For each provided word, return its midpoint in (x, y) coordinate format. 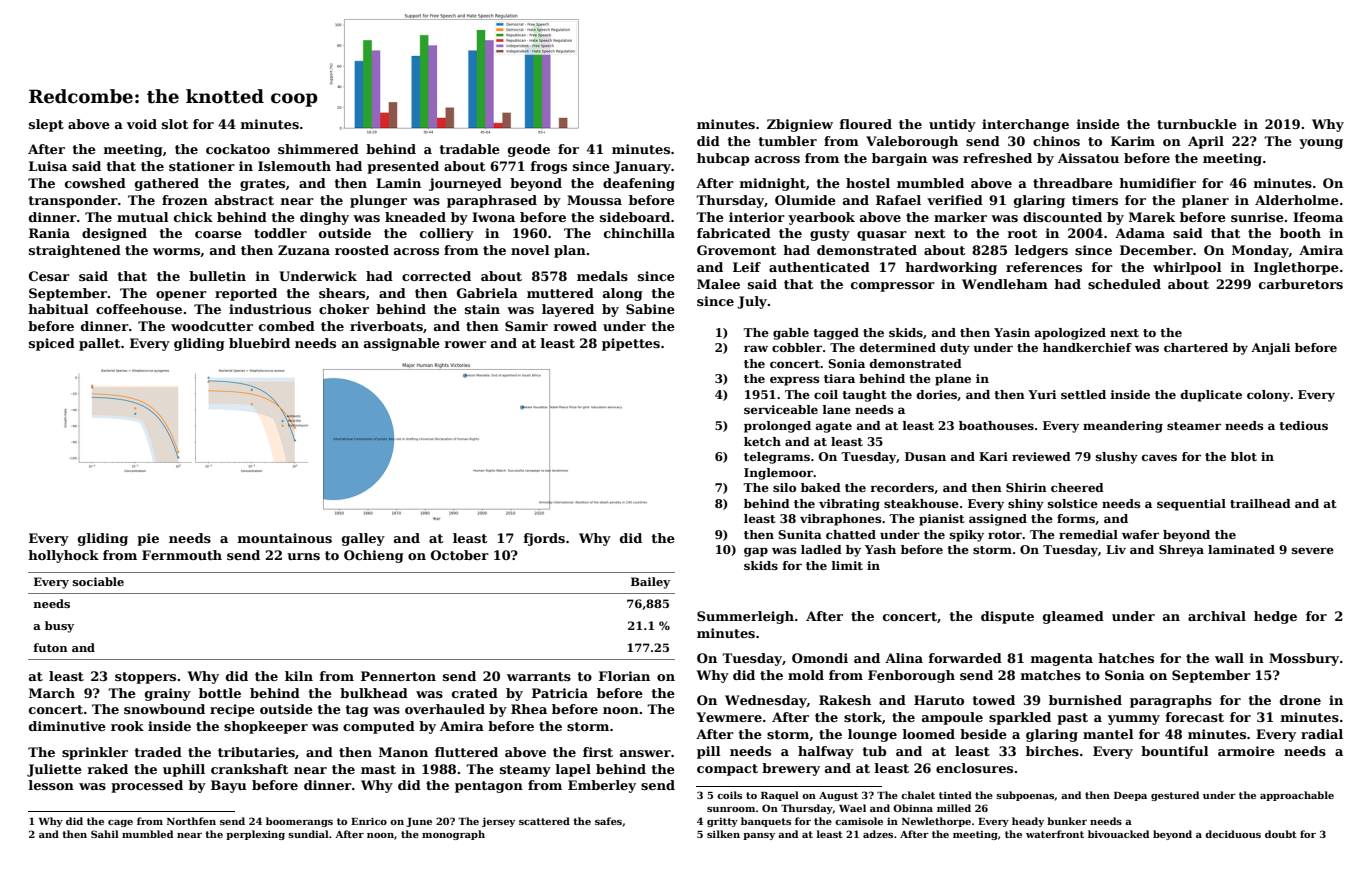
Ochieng (374, 556)
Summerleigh (745, 617)
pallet (99, 344)
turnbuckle (1197, 124)
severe (1313, 550)
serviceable (781, 409)
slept (46, 125)
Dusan (925, 456)
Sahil (105, 834)
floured (865, 124)
